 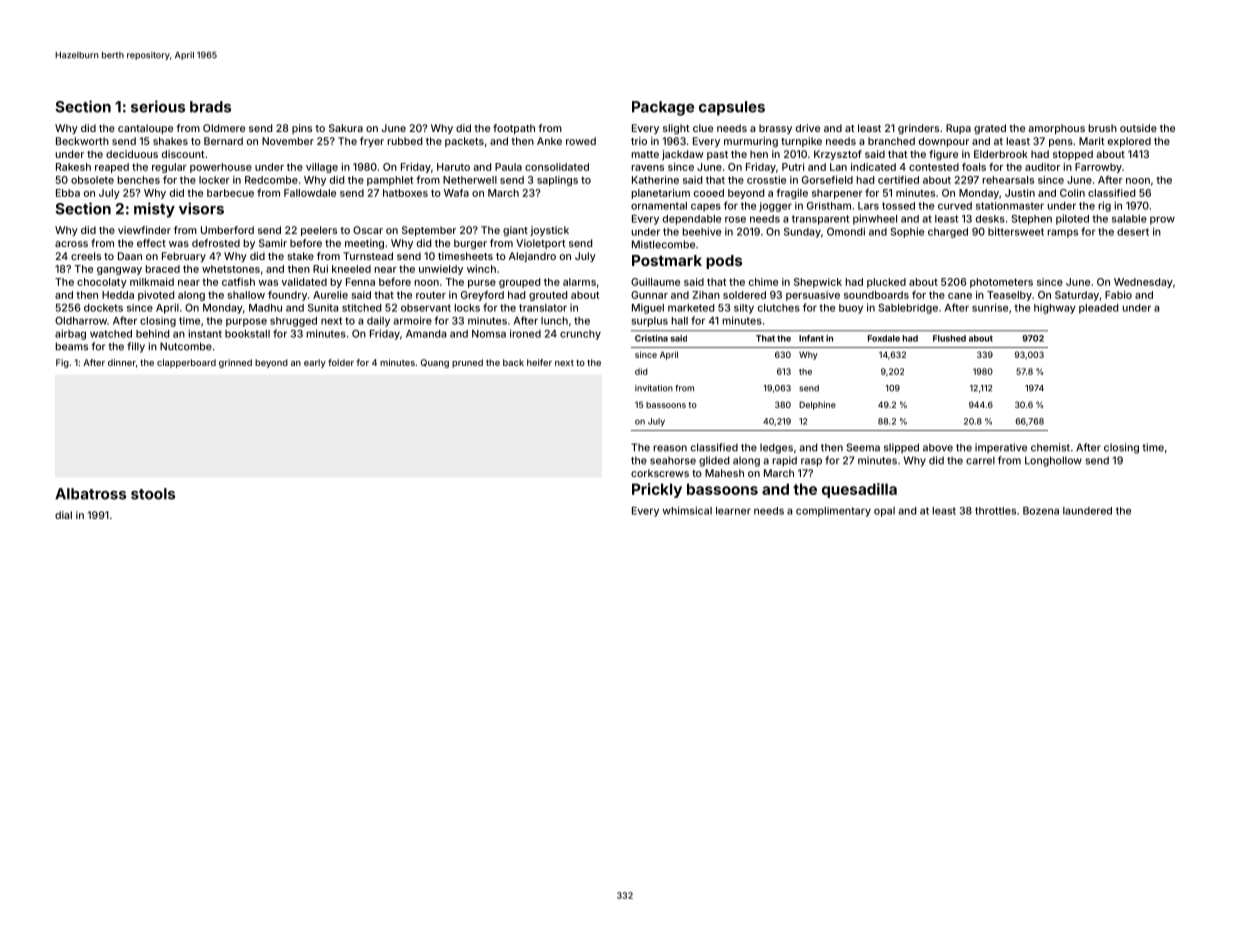 I want to click on dial, so click(x=63, y=515).
